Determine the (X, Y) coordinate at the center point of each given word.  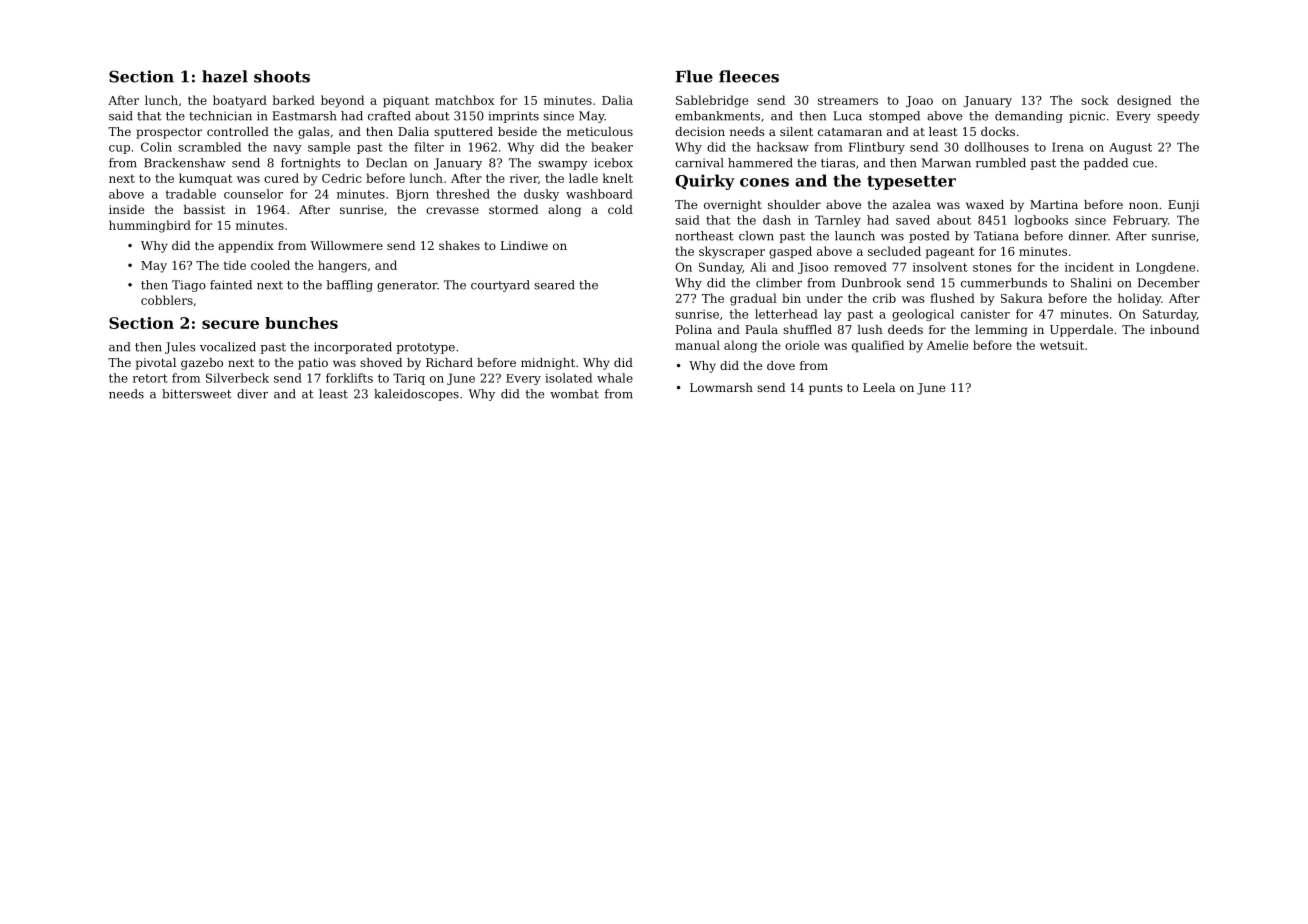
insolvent (940, 267)
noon (1143, 205)
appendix (246, 247)
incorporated (353, 348)
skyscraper (732, 252)
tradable (190, 194)
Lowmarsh (721, 387)
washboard (599, 194)
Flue (694, 76)
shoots (282, 76)
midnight (548, 364)
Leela (879, 387)
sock (1095, 100)
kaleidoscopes (416, 395)
